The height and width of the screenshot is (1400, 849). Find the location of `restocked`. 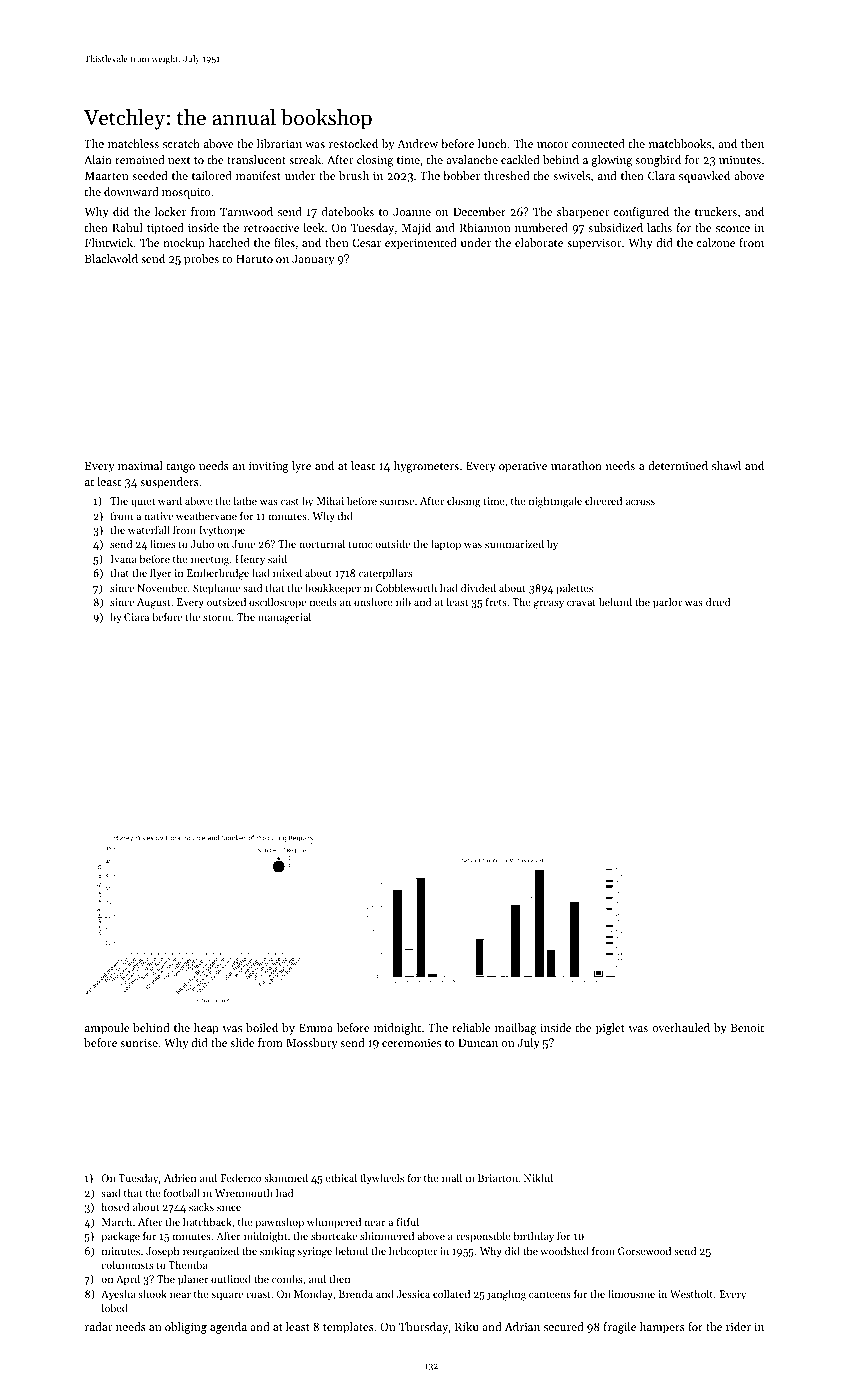

restocked is located at coordinates (353, 143).
